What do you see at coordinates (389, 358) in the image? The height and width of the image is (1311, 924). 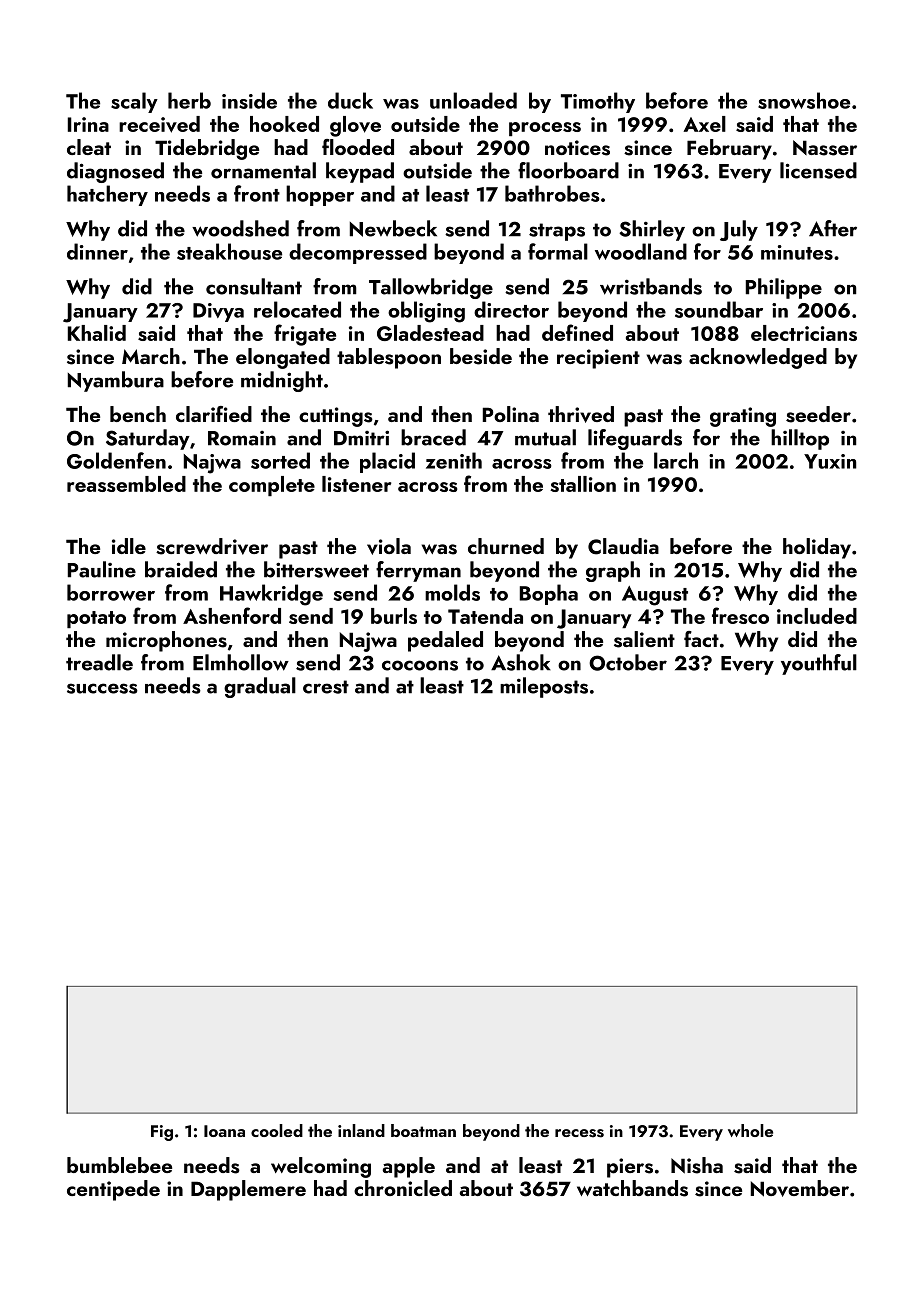 I see `tablespoon` at bounding box center [389, 358].
